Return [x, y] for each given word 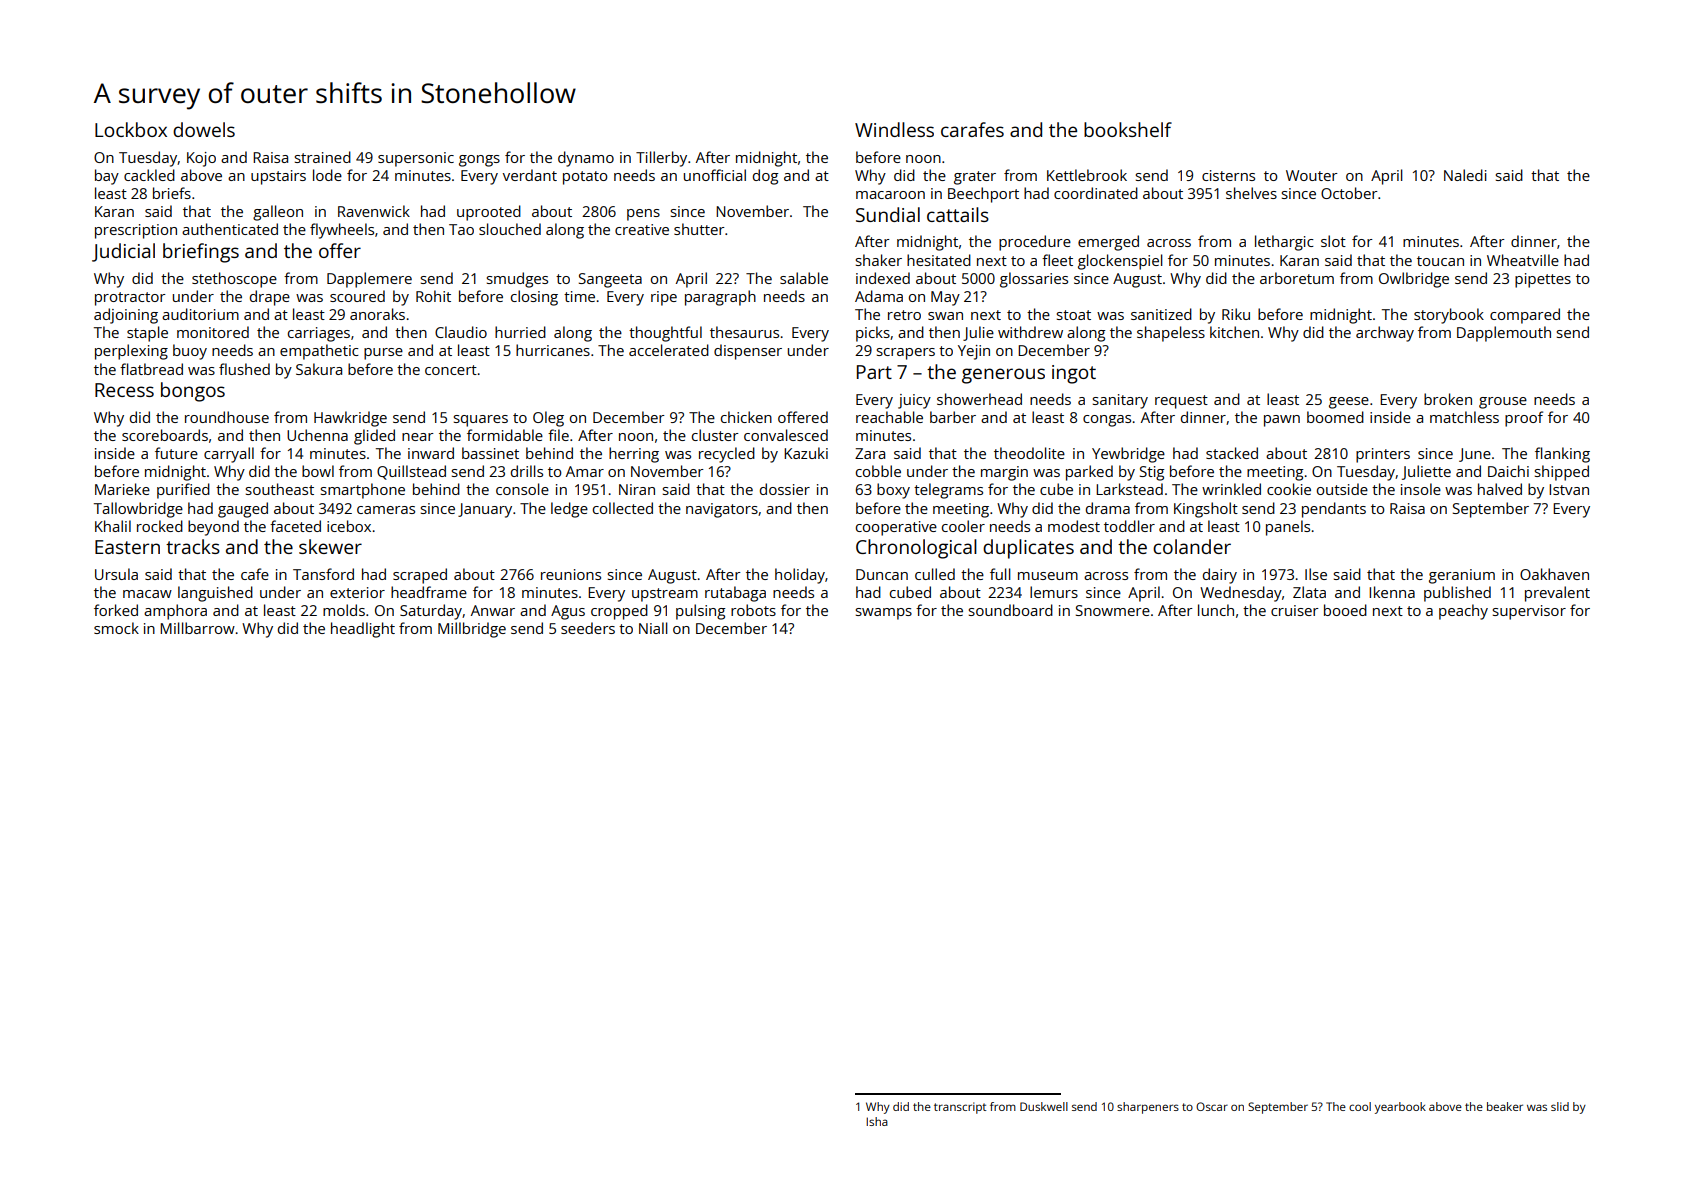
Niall [653, 628]
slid [1560, 1106]
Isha [877, 1121]
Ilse [1316, 574]
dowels [204, 129]
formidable [505, 435]
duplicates [1028, 549]
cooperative [896, 528]
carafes [972, 129]
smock [116, 628]
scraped [420, 576]
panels [1288, 528]
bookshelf [1128, 129]
